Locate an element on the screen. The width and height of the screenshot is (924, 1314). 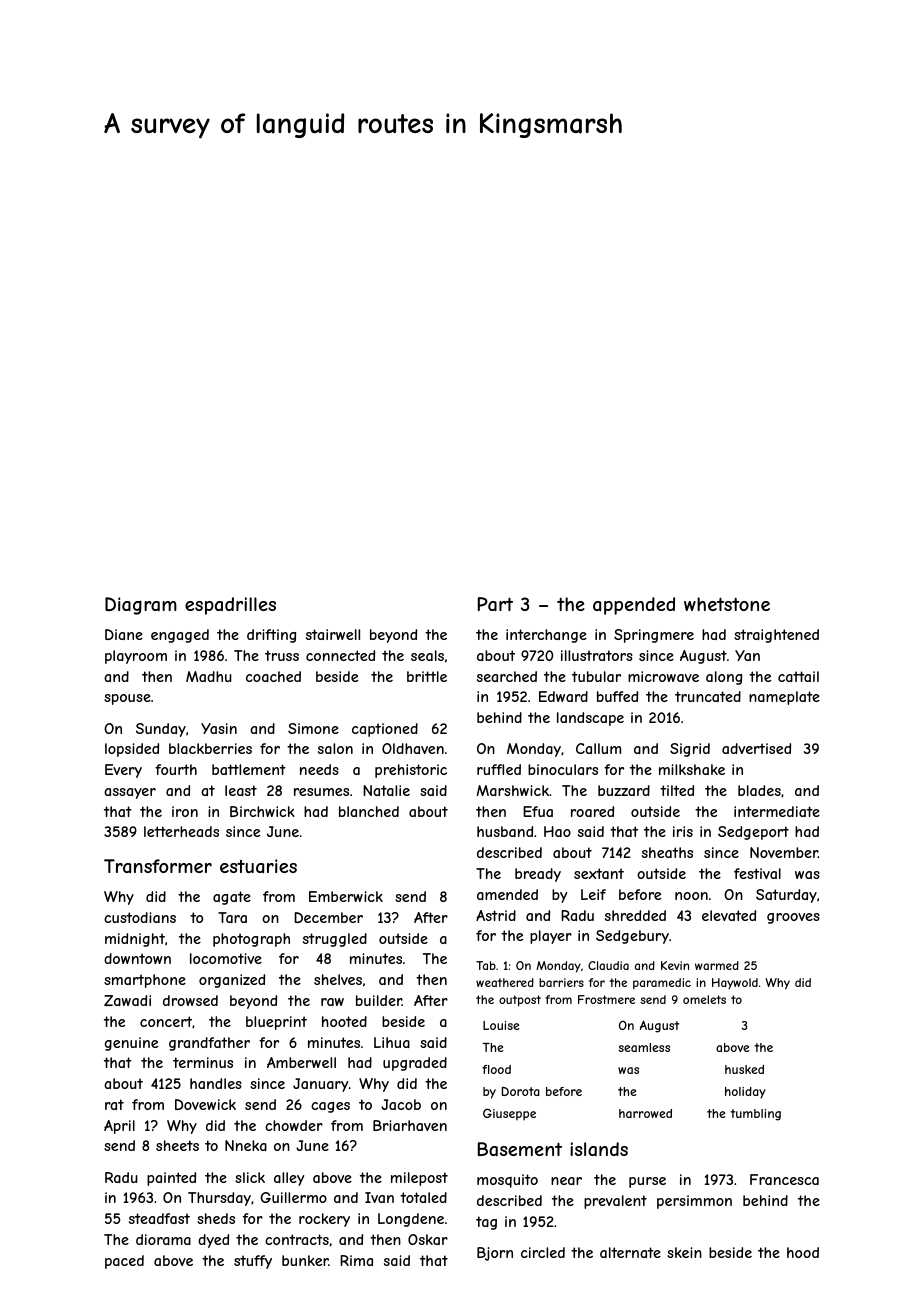
drowsed is located at coordinates (190, 1000).
